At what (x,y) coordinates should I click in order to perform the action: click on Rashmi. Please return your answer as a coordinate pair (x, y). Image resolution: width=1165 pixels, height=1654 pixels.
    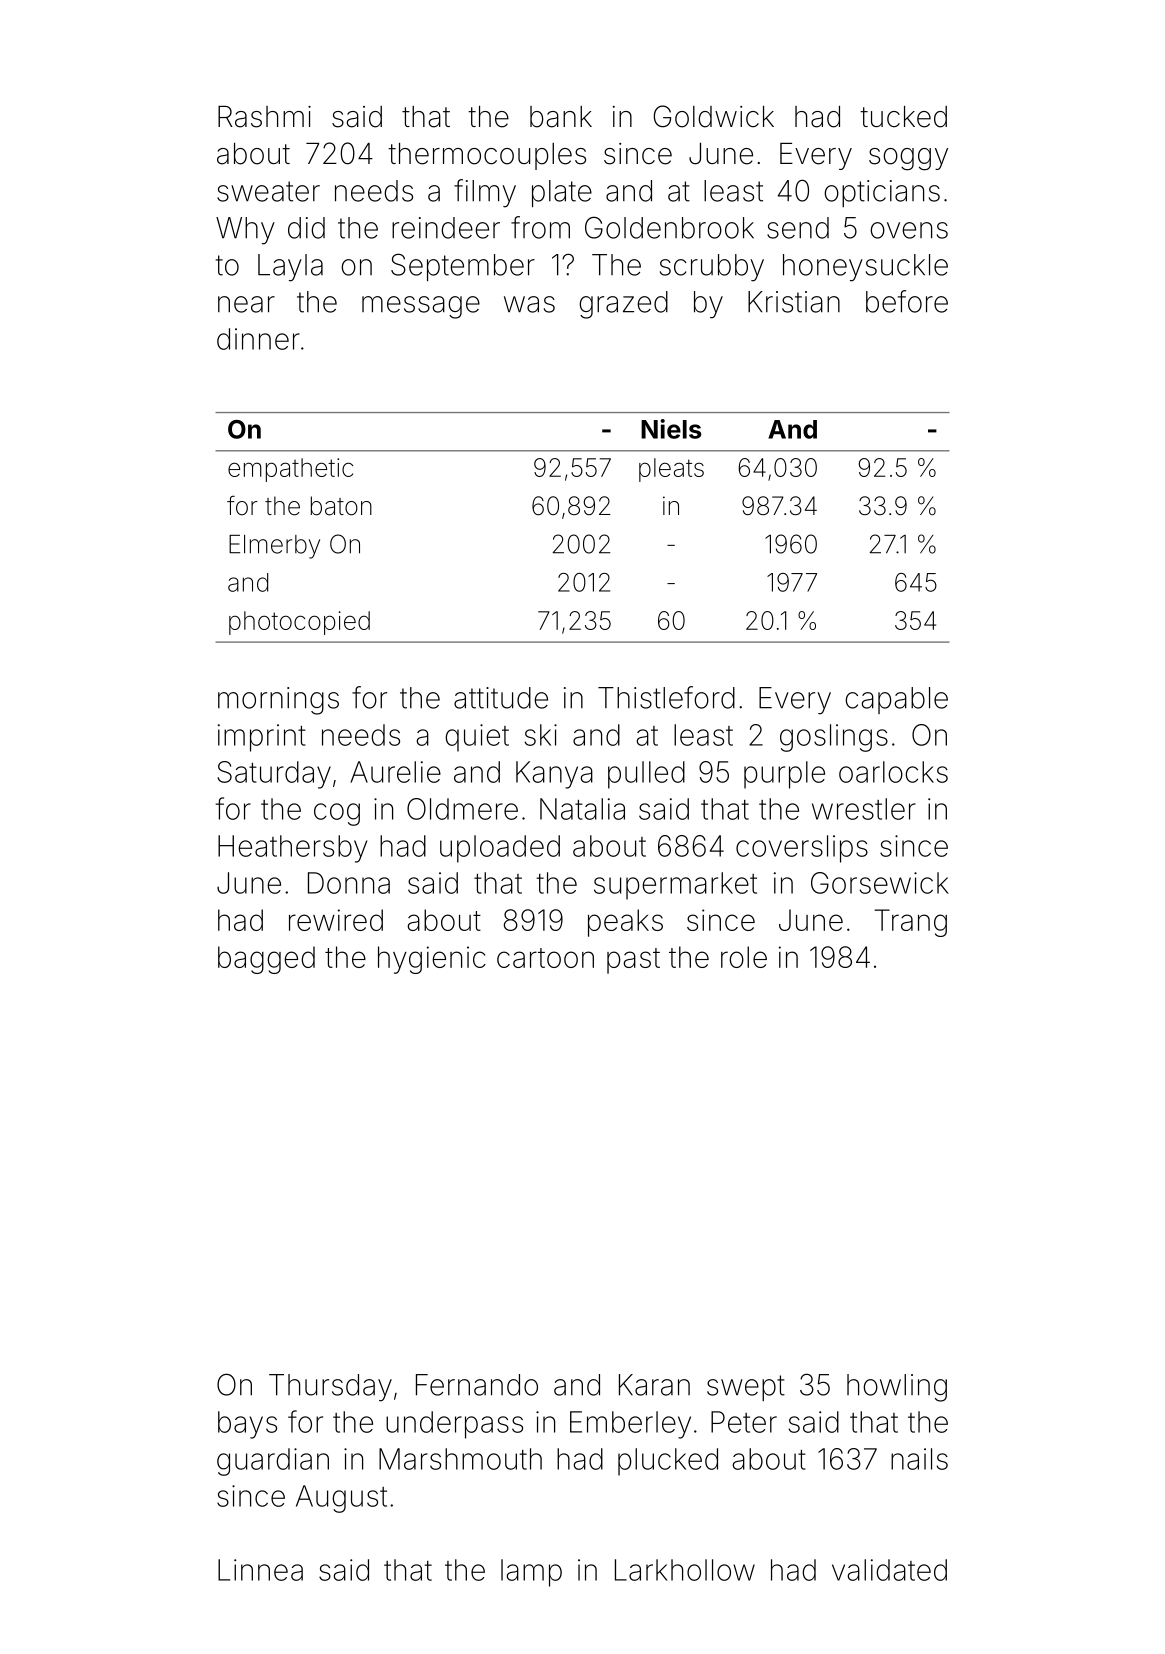
    Looking at the image, I should click on (264, 117).
